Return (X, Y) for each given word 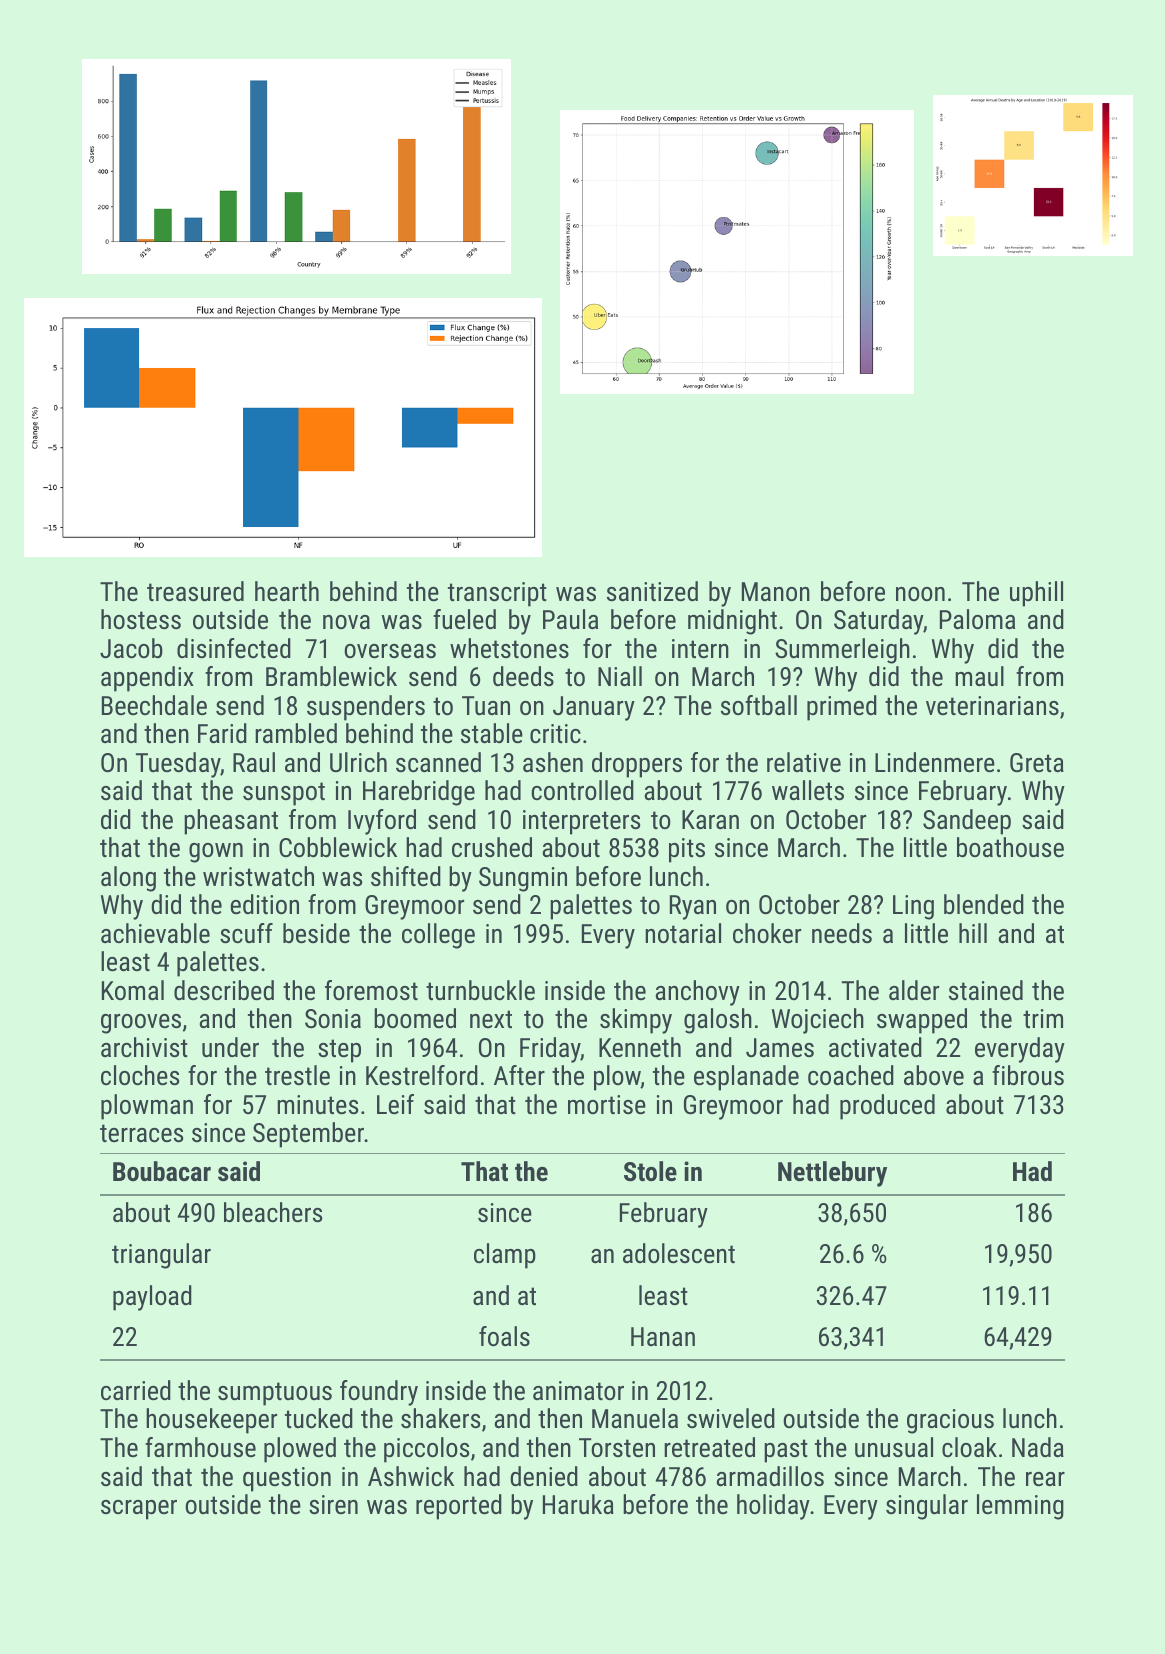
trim (1043, 1018)
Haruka (578, 1504)
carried (136, 1390)
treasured (195, 591)
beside (316, 933)
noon (920, 594)
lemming (1020, 1507)
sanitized (652, 591)
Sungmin (523, 879)
